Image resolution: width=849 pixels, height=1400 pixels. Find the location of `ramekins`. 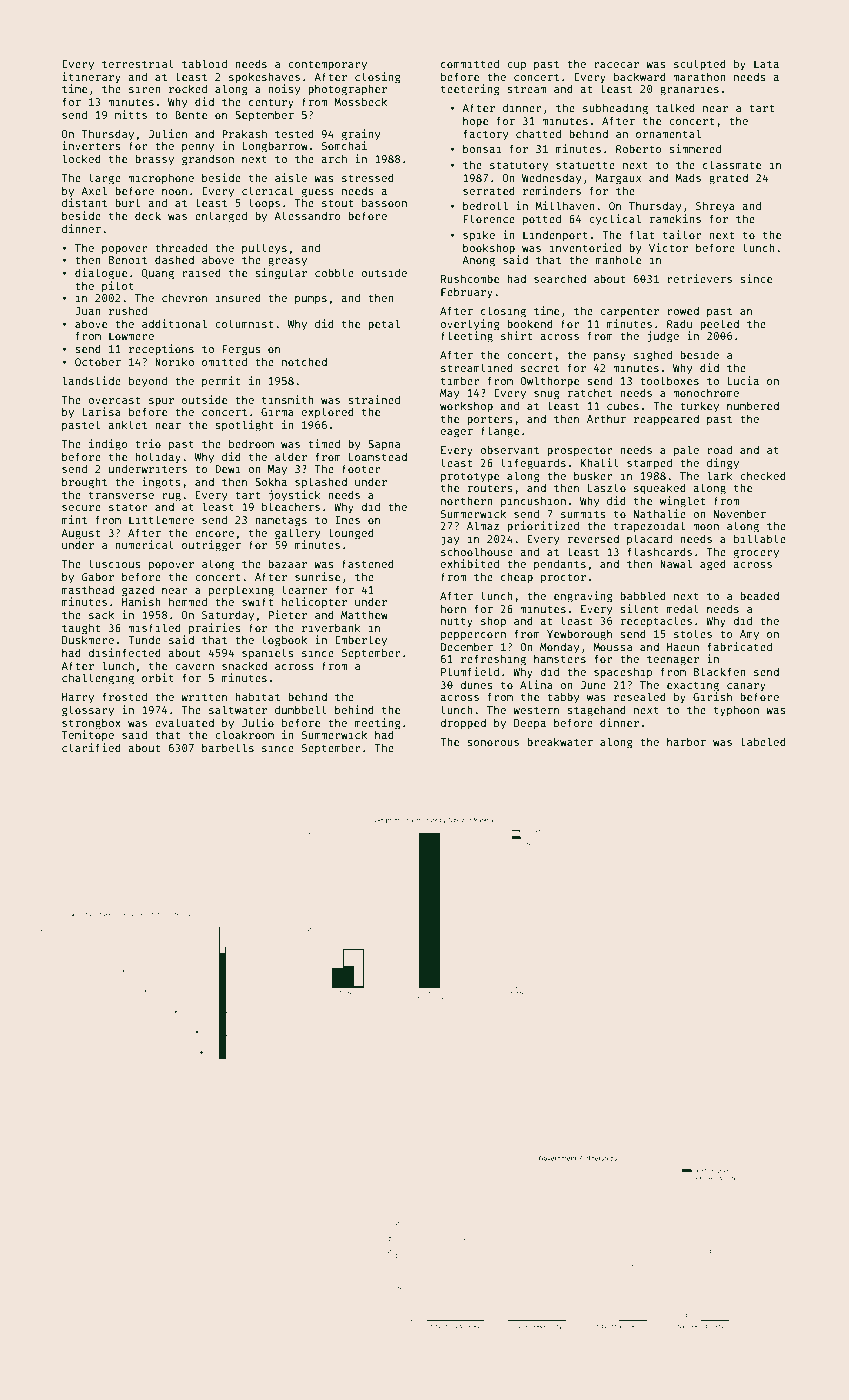

ramekins is located at coordinates (675, 218).
